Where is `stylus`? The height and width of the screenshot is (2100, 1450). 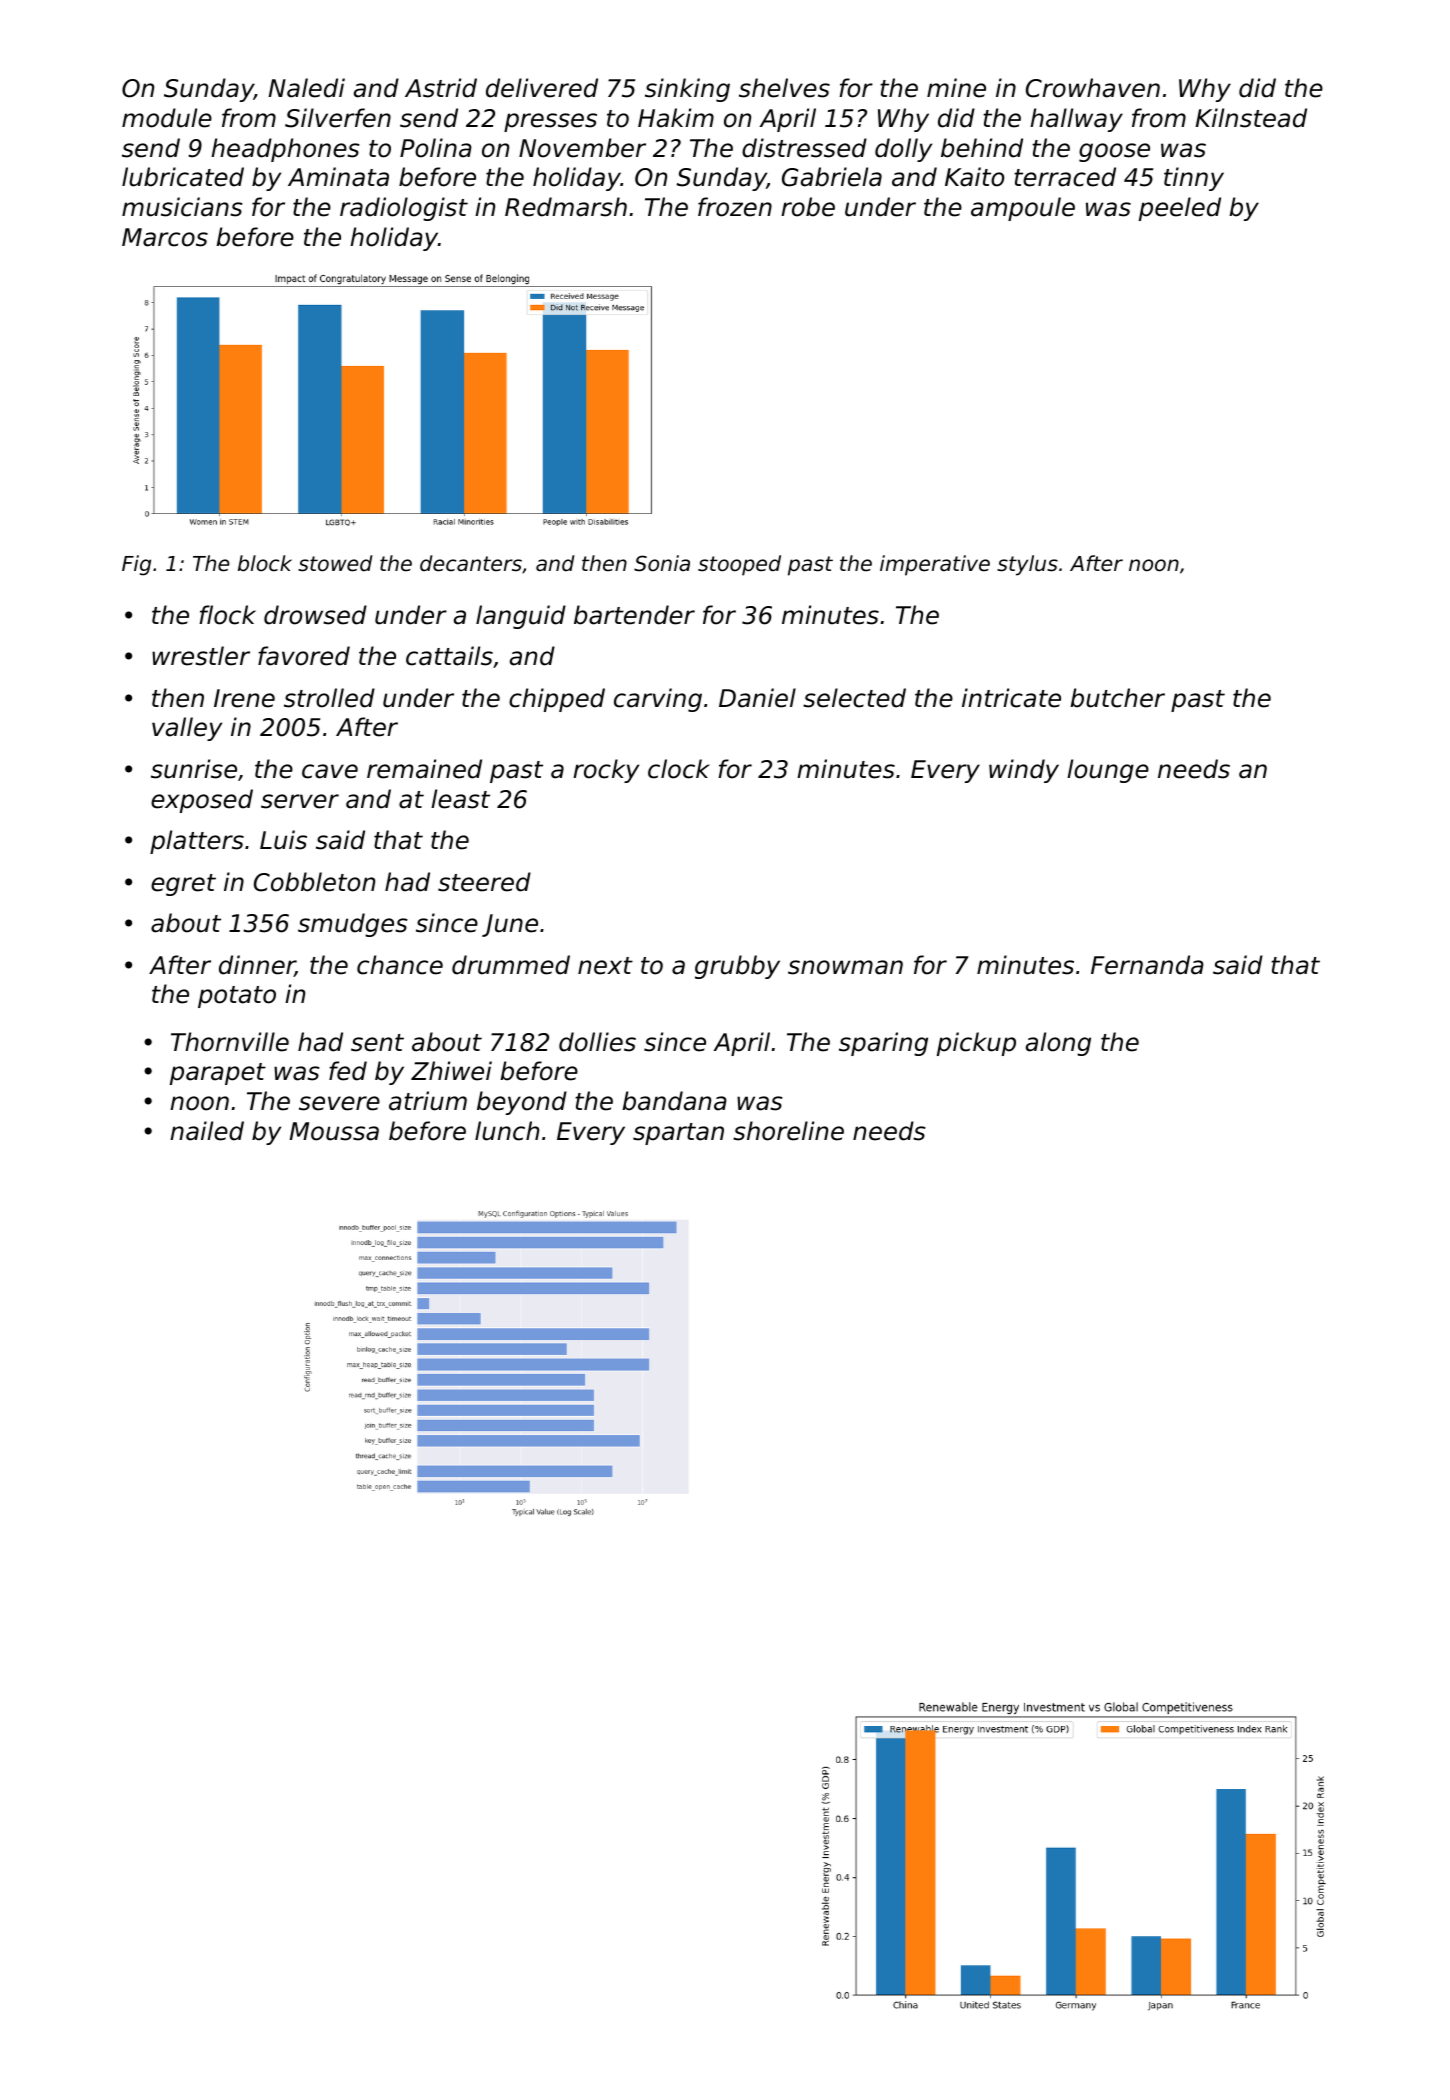
stylus is located at coordinates (1027, 565).
